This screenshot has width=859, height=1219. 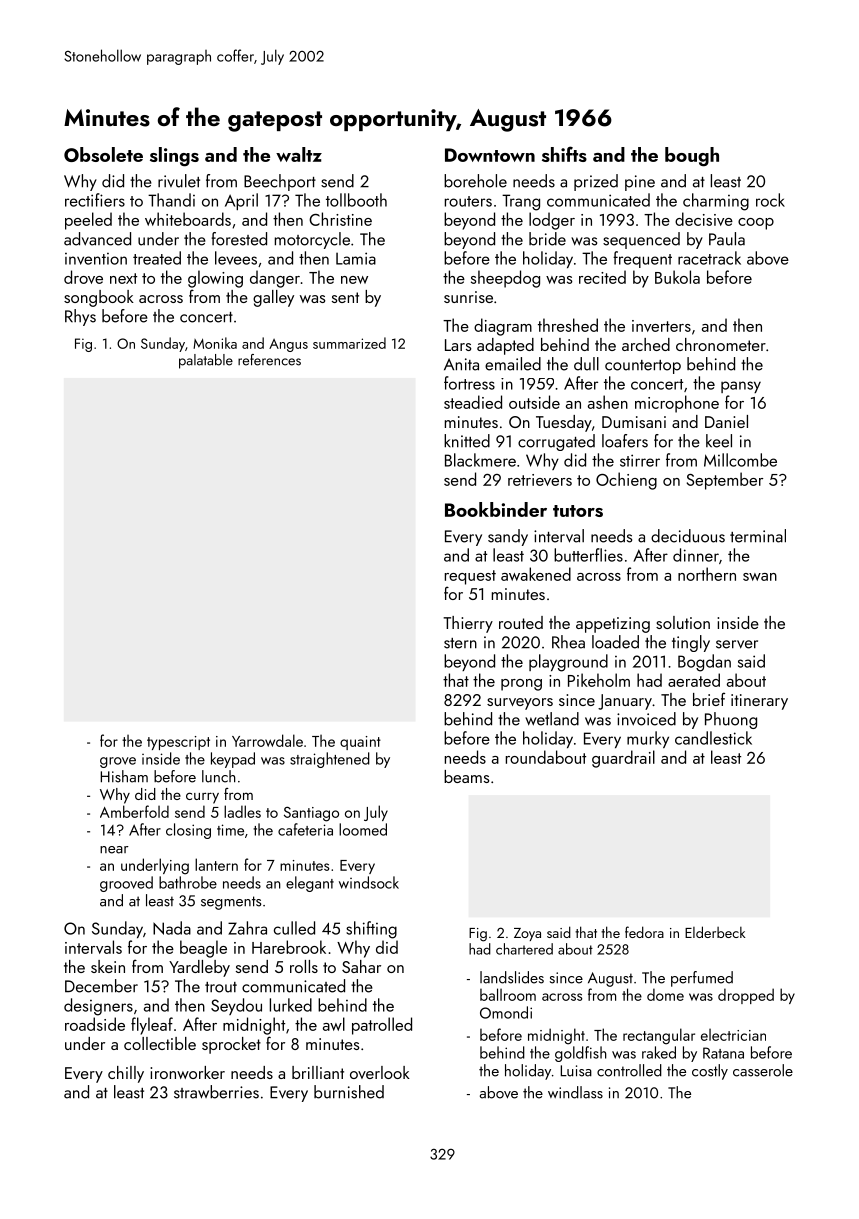 What do you see at coordinates (496, 509) in the screenshot?
I see `Bookbinder` at bounding box center [496, 509].
